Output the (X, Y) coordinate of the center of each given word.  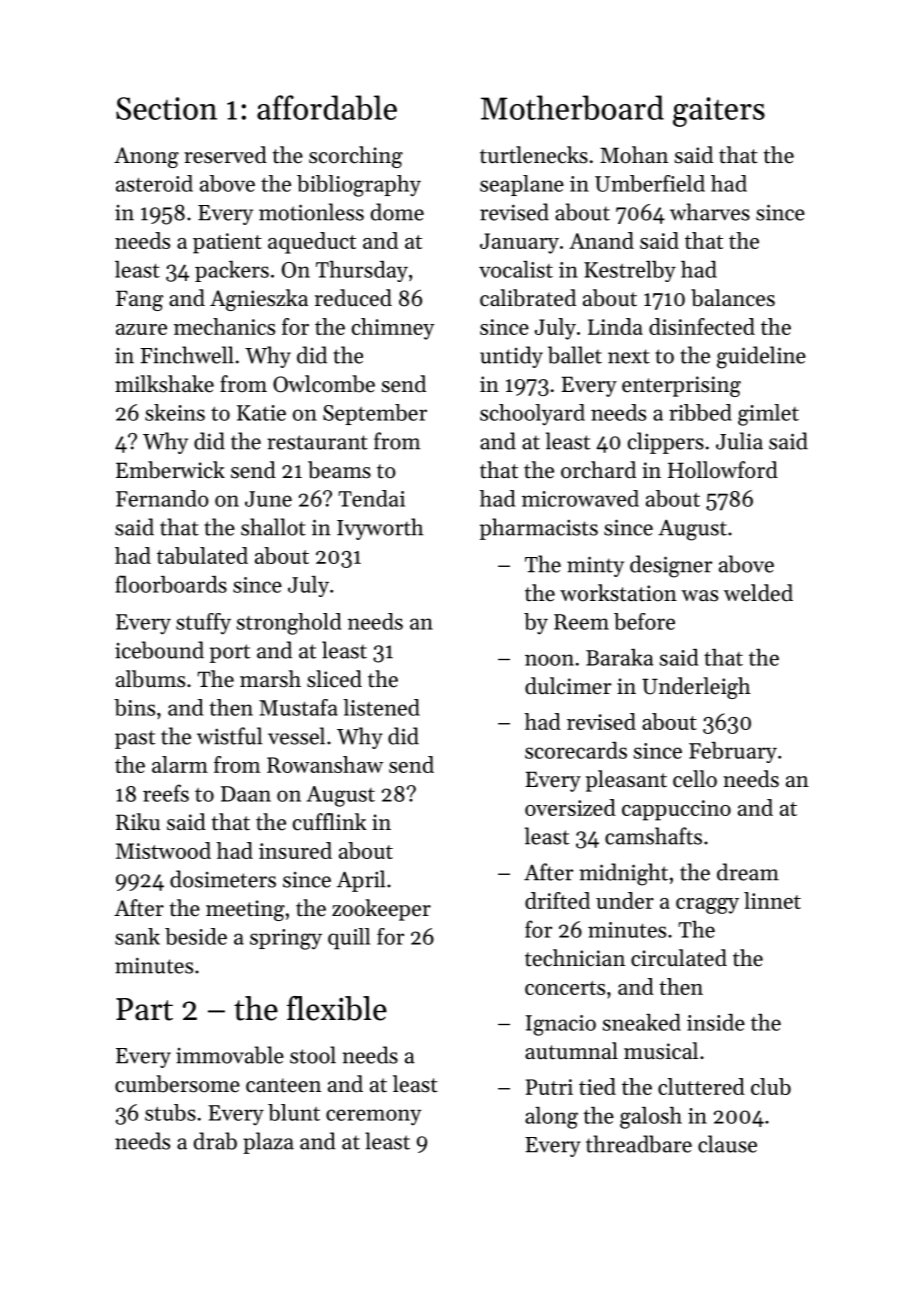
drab (215, 1141)
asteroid (154, 183)
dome (397, 212)
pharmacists (539, 529)
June (268, 499)
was (699, 596)
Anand (601, 240)
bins (134, 707)
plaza (268, 1143)
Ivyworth (380, 529)
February (733, 752)
